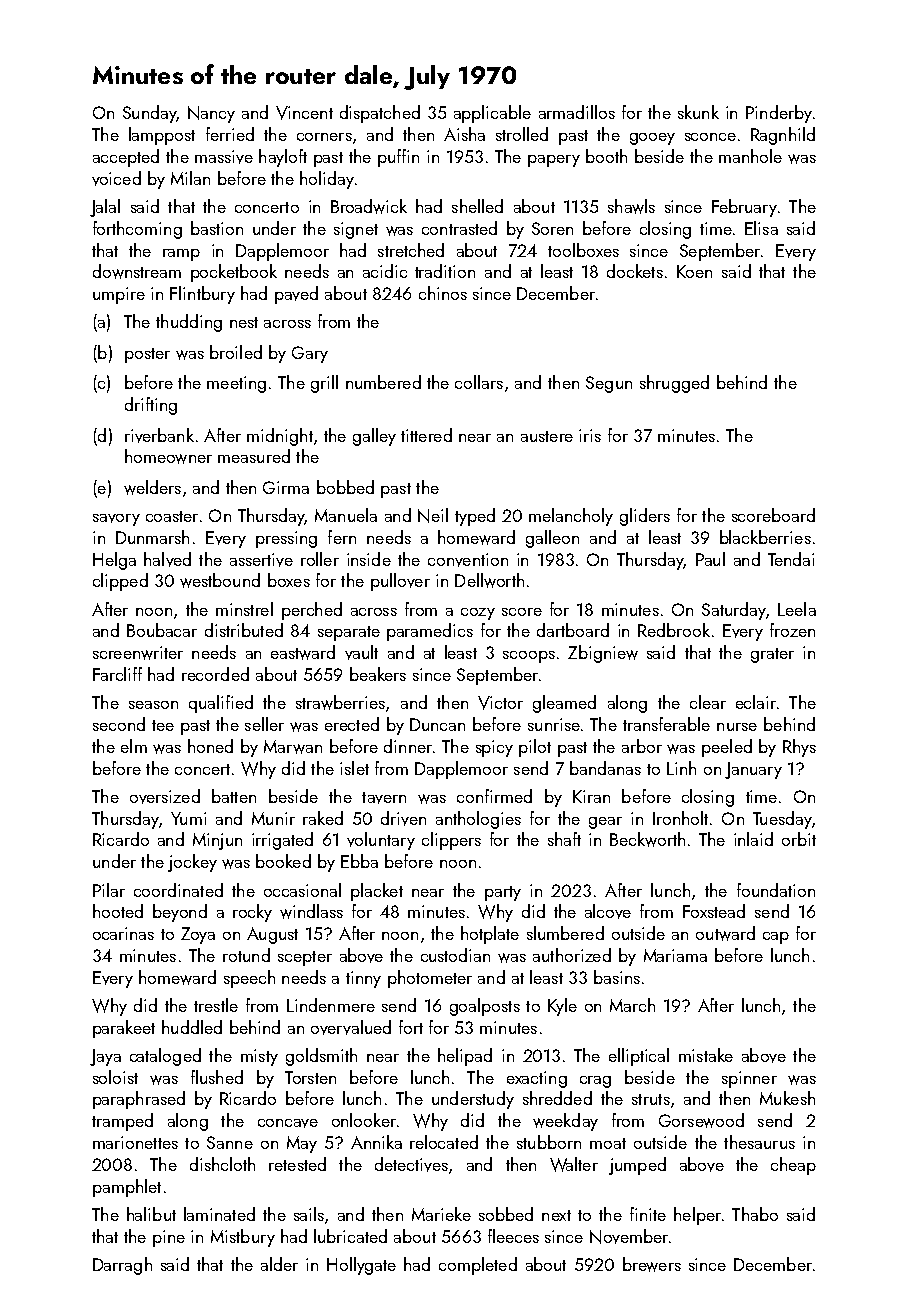  What do you see at coordinates (492, 114) in the screenshot?
I see `applicable` at bounding box center [492, 114].
